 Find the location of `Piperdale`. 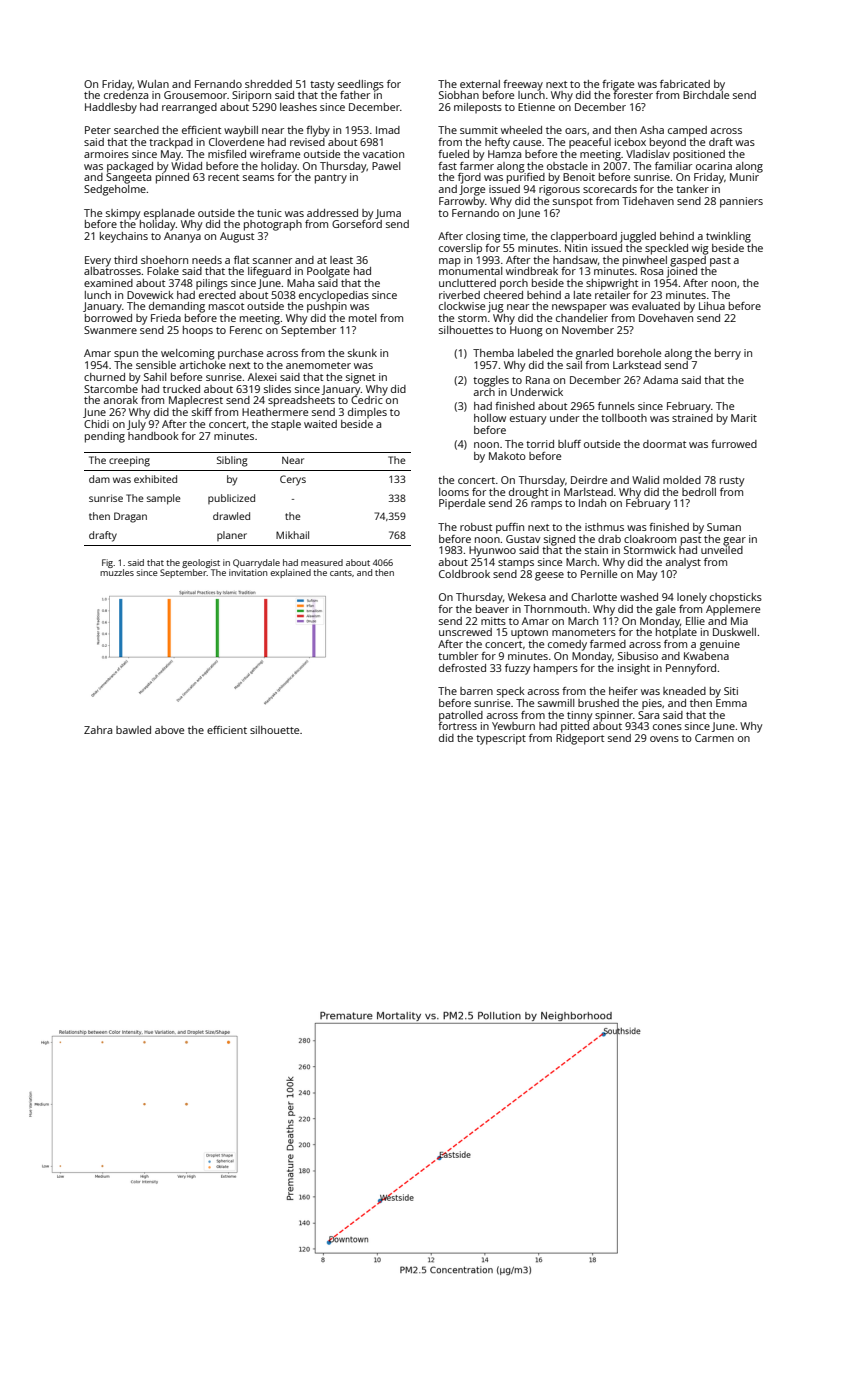

Piperdale is located at coordinates (462, 504).
